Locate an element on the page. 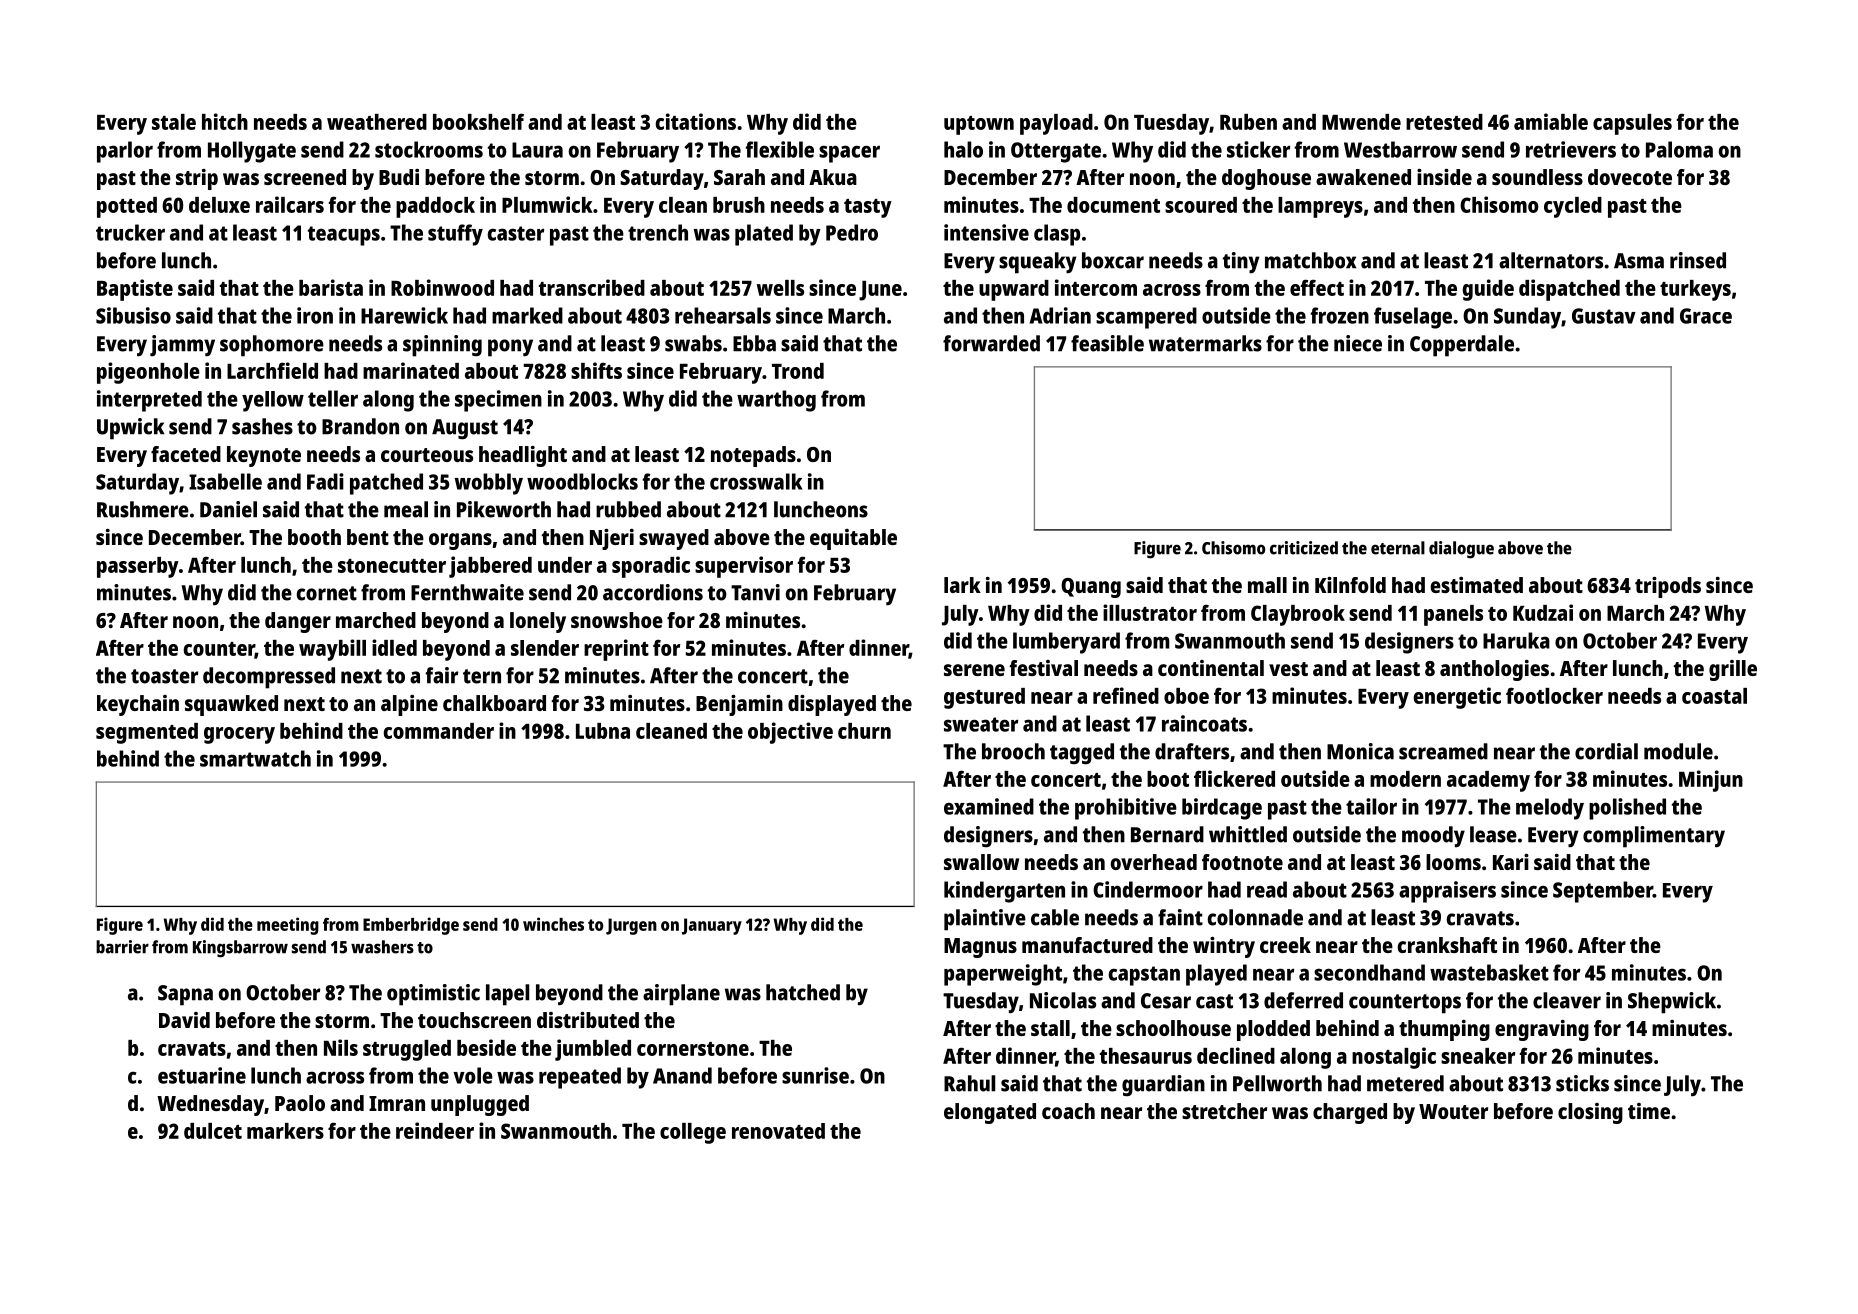 Image resolution: width=1858 pixels, height=1314 pixels. smartwatch is located at coordinates (255, 758).
